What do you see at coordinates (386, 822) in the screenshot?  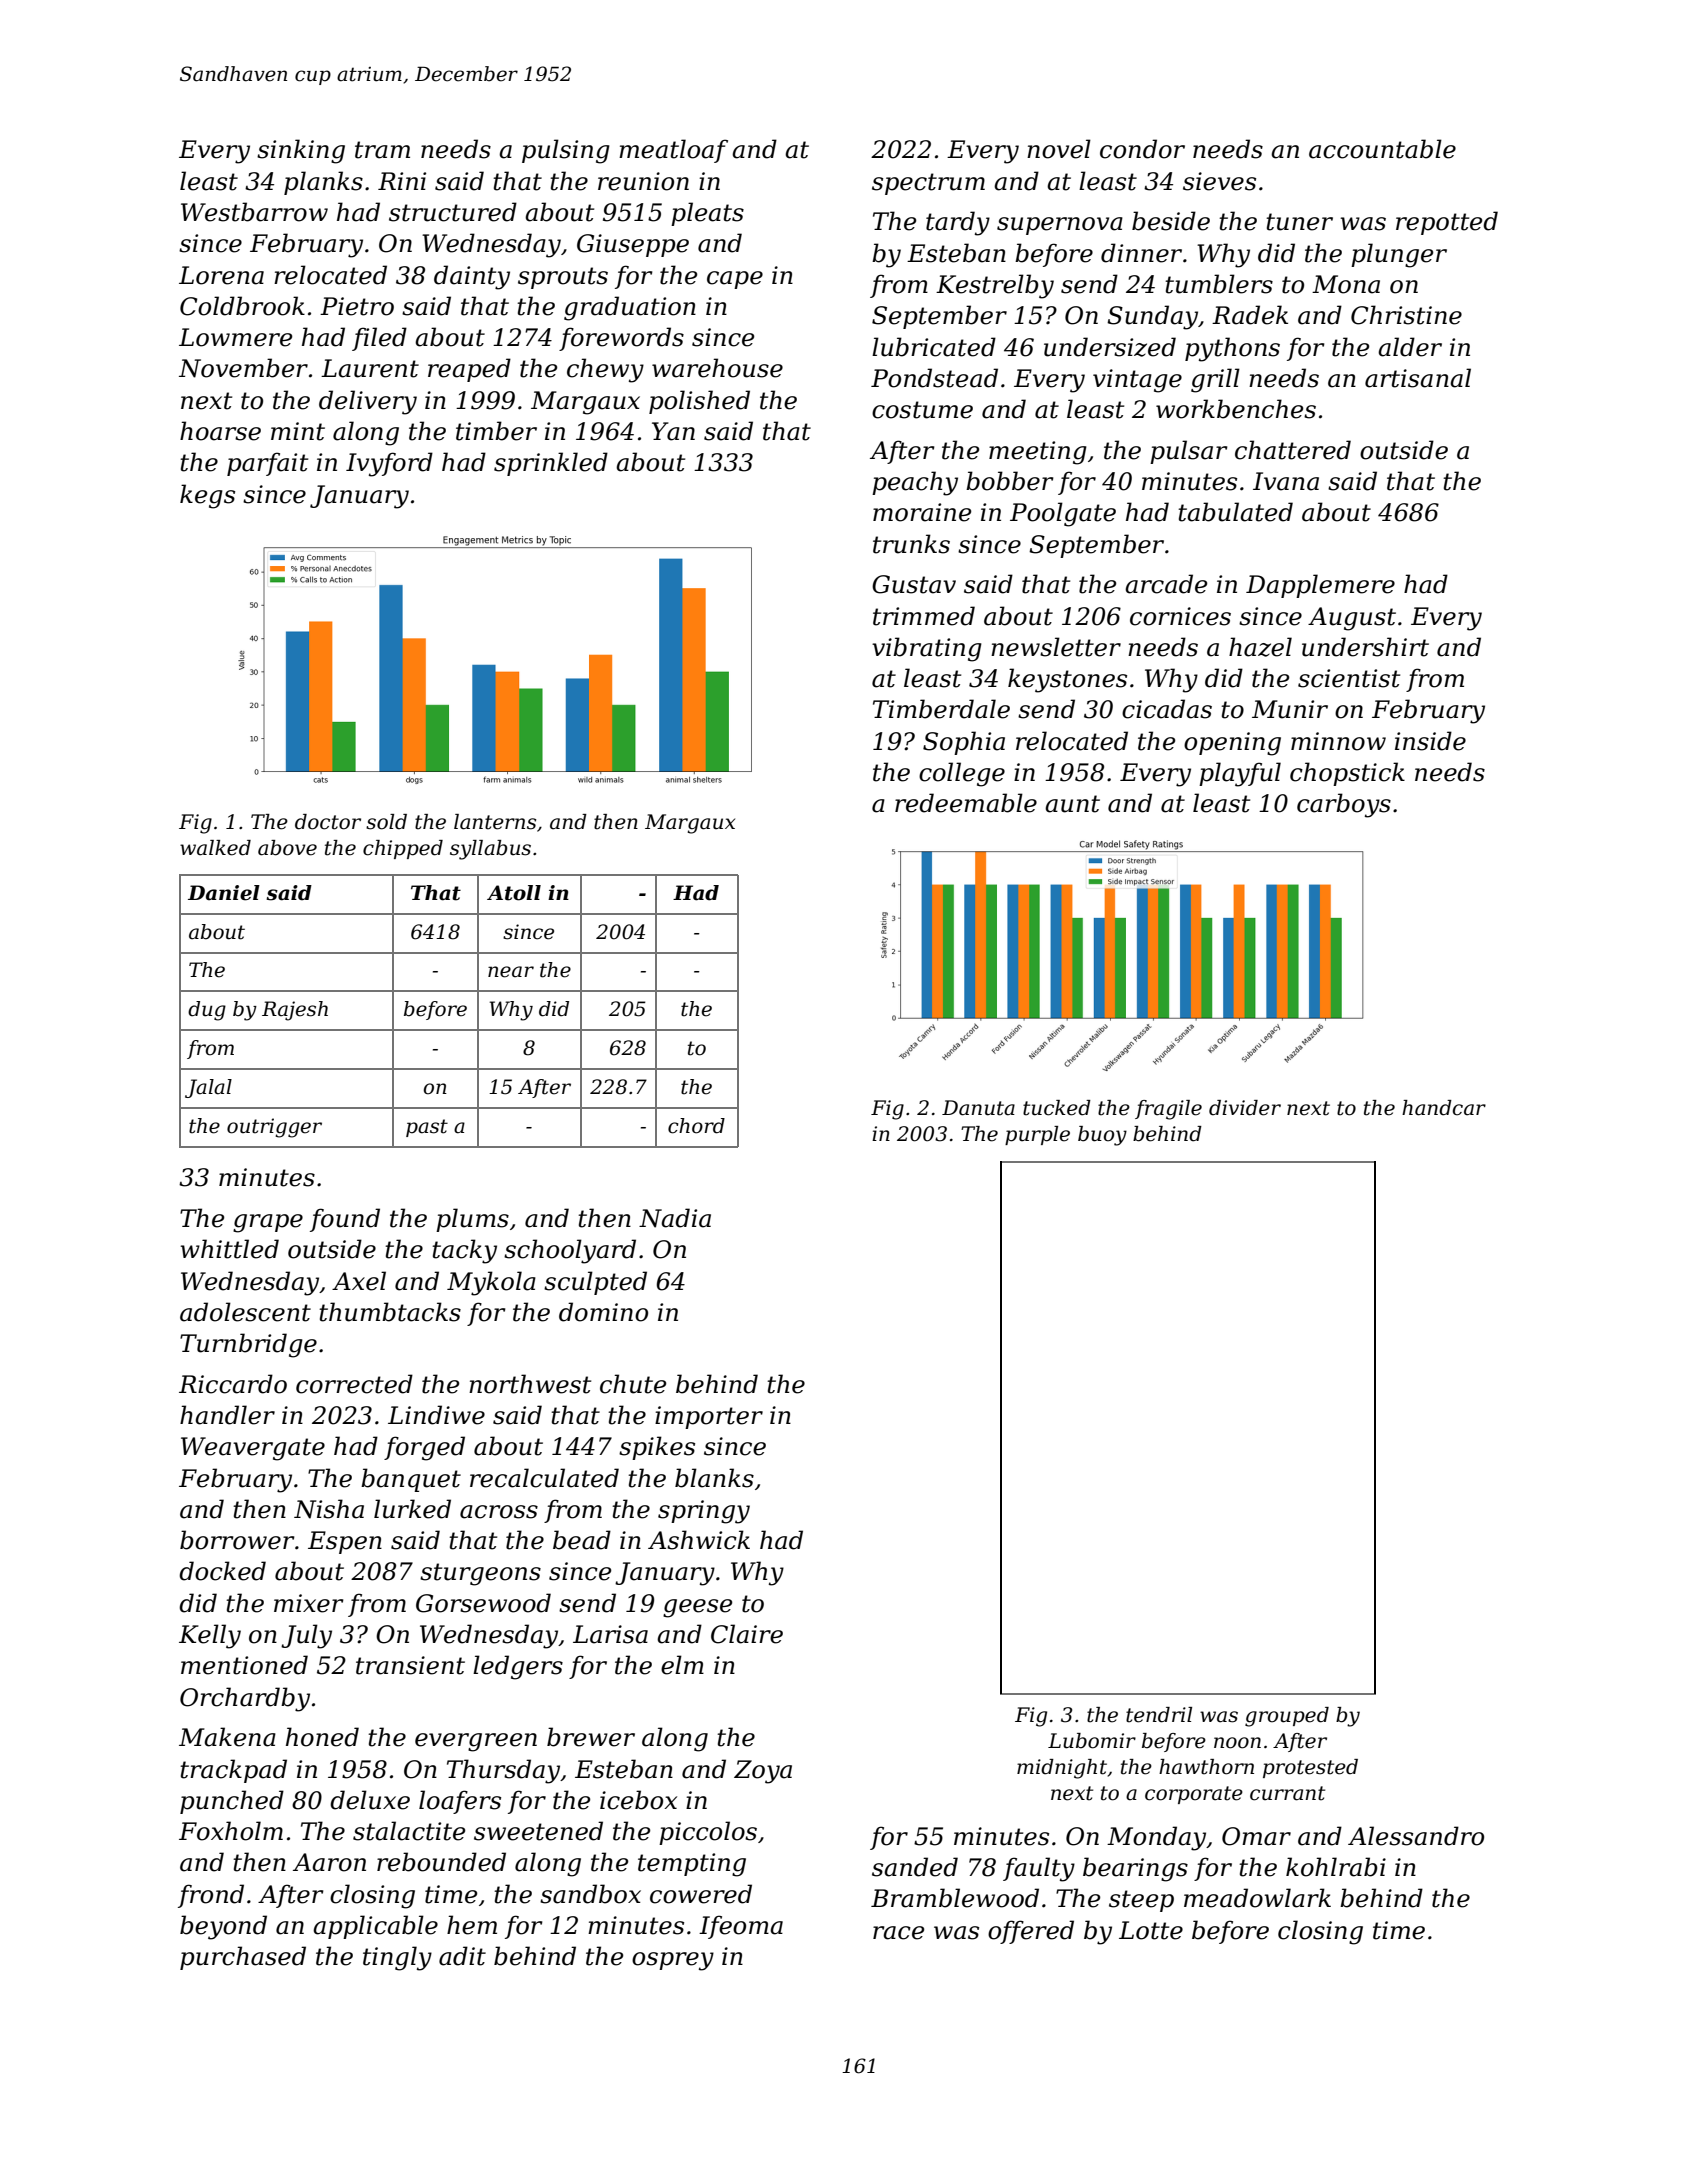 I see `sold` at bounding box center [386, 822].
